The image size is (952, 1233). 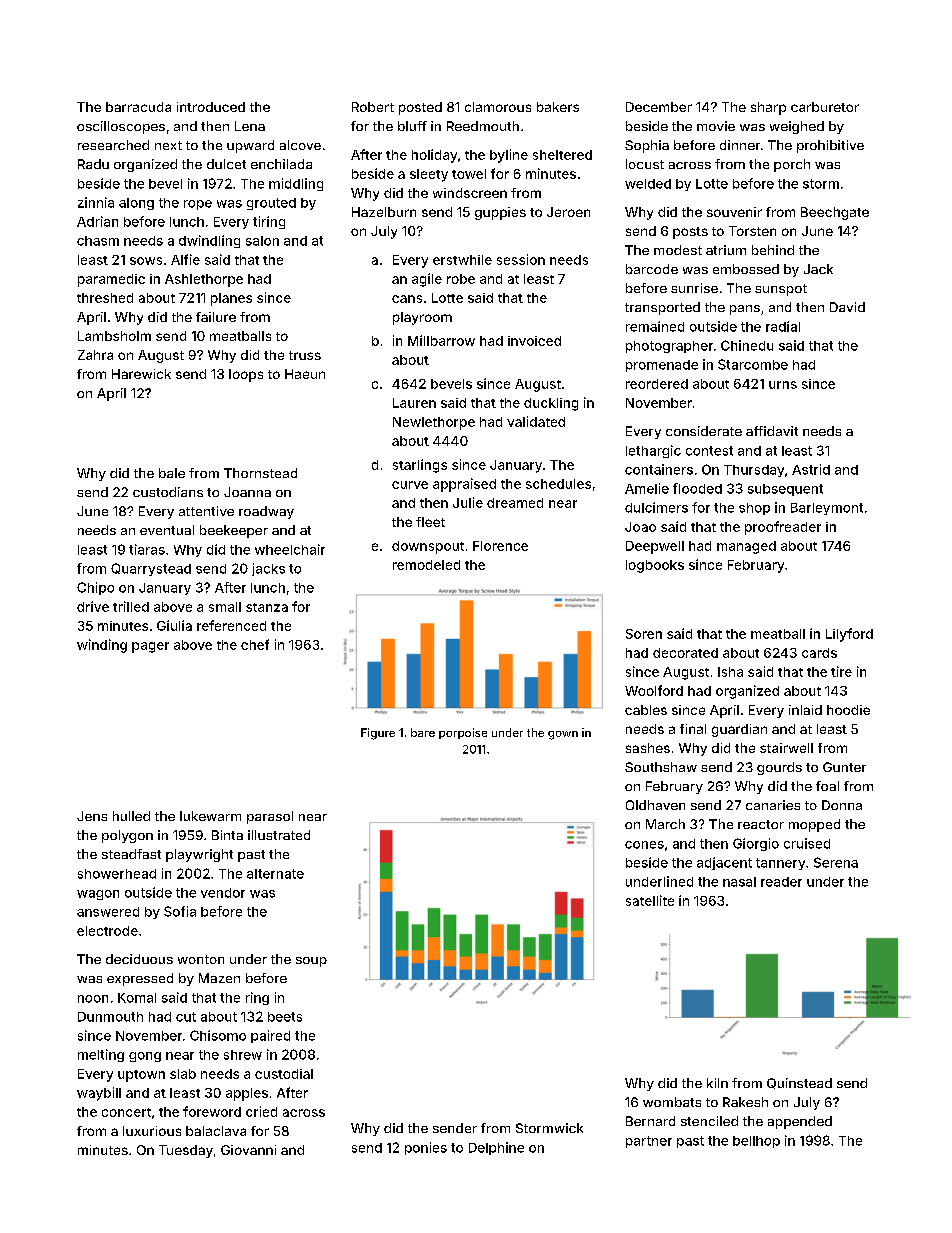 What do you see at coordinates (227, 835) in the image?
I see `Binta` at bounding box center [227, 835].
